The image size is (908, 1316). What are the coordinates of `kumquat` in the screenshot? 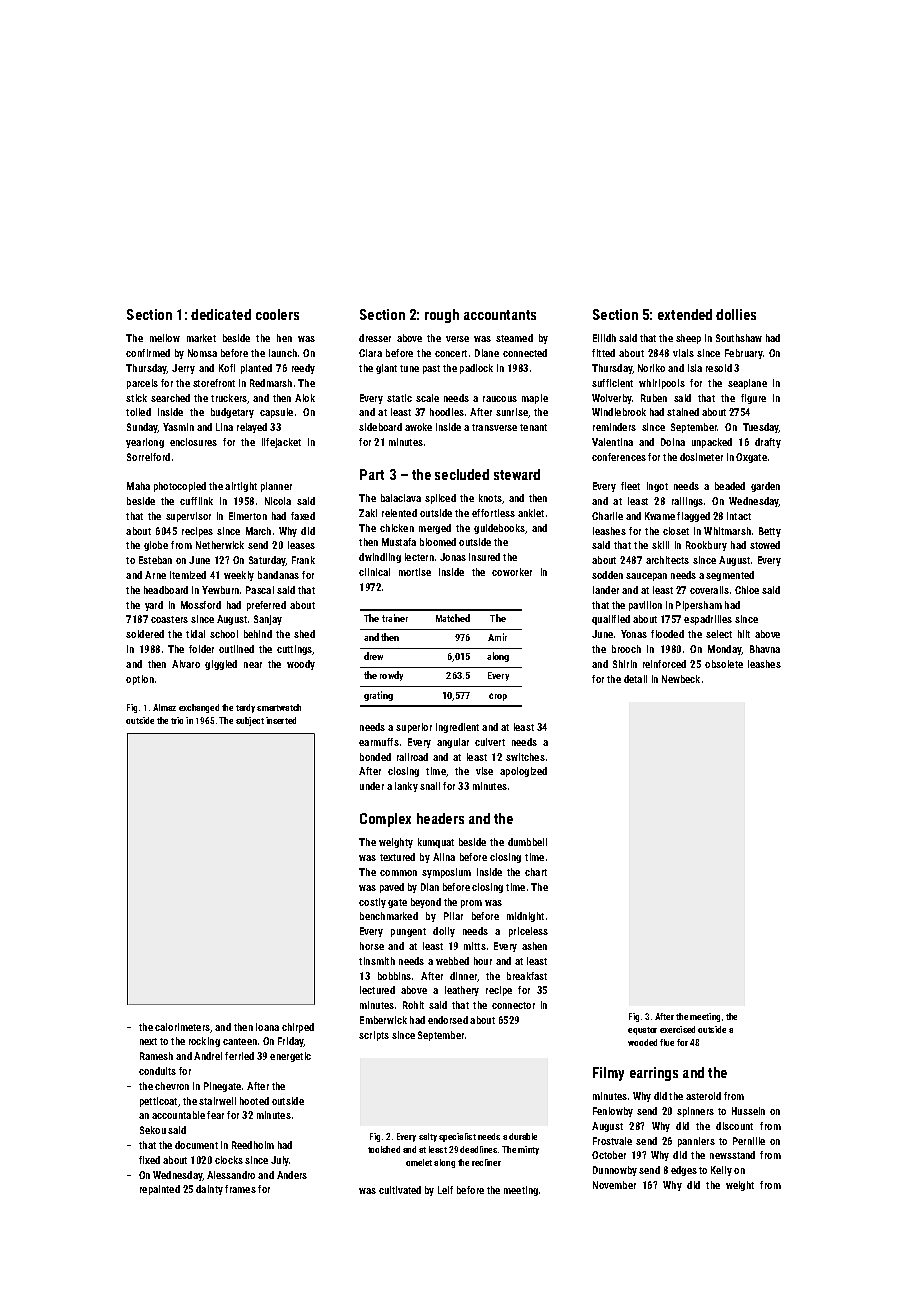 It's located at (436, 843).
